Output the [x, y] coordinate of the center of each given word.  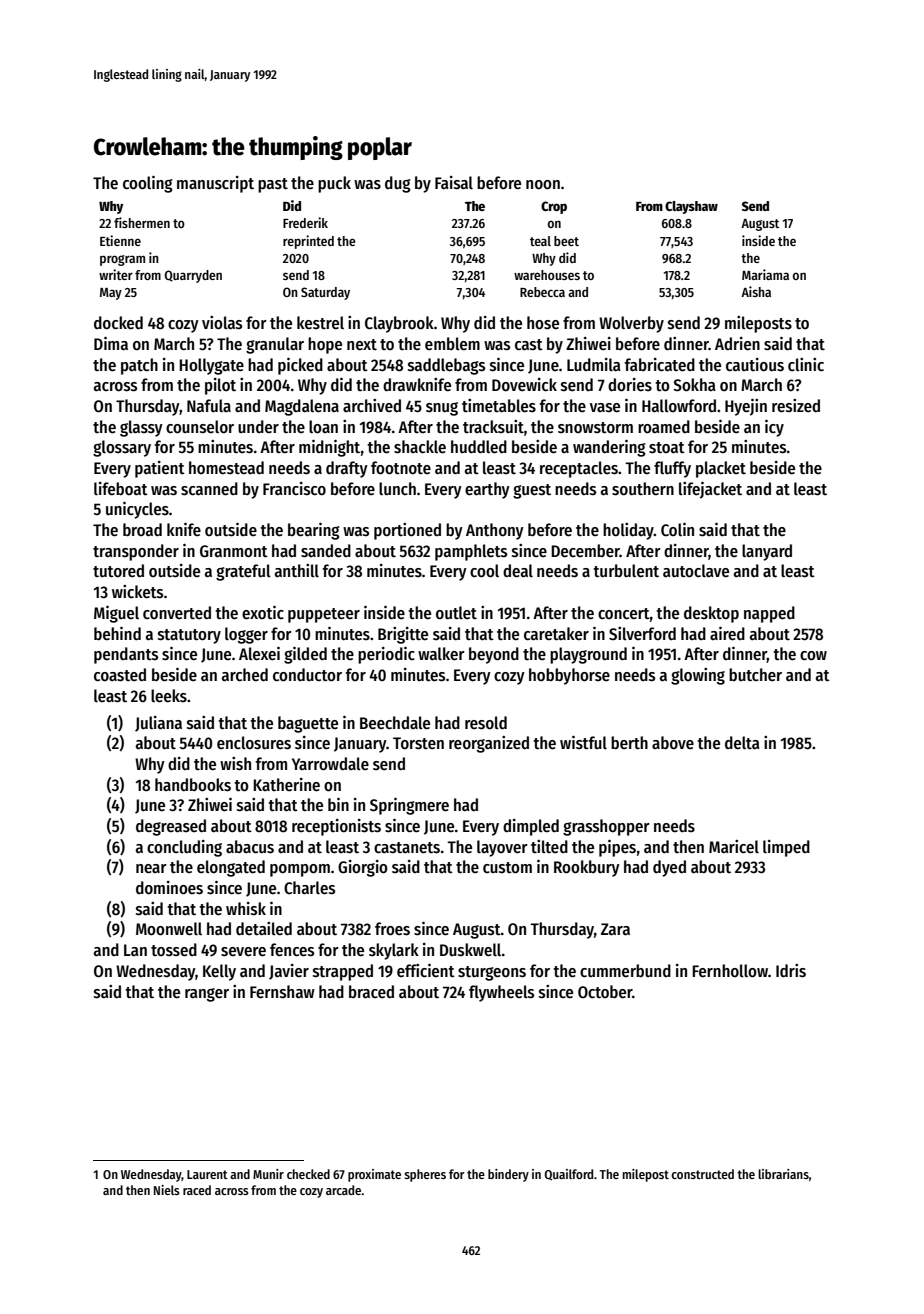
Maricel [734, 847]
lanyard [767, 552]
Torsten [418, 743]
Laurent [207, 1174]
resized [796, 406]
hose [543, 323]
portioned [407, 531]
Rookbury [587, 868]
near [151, 869]
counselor [200, 427]
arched [245, 675]
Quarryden [193, 276]
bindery [508, 1175]
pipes [617, 848]
